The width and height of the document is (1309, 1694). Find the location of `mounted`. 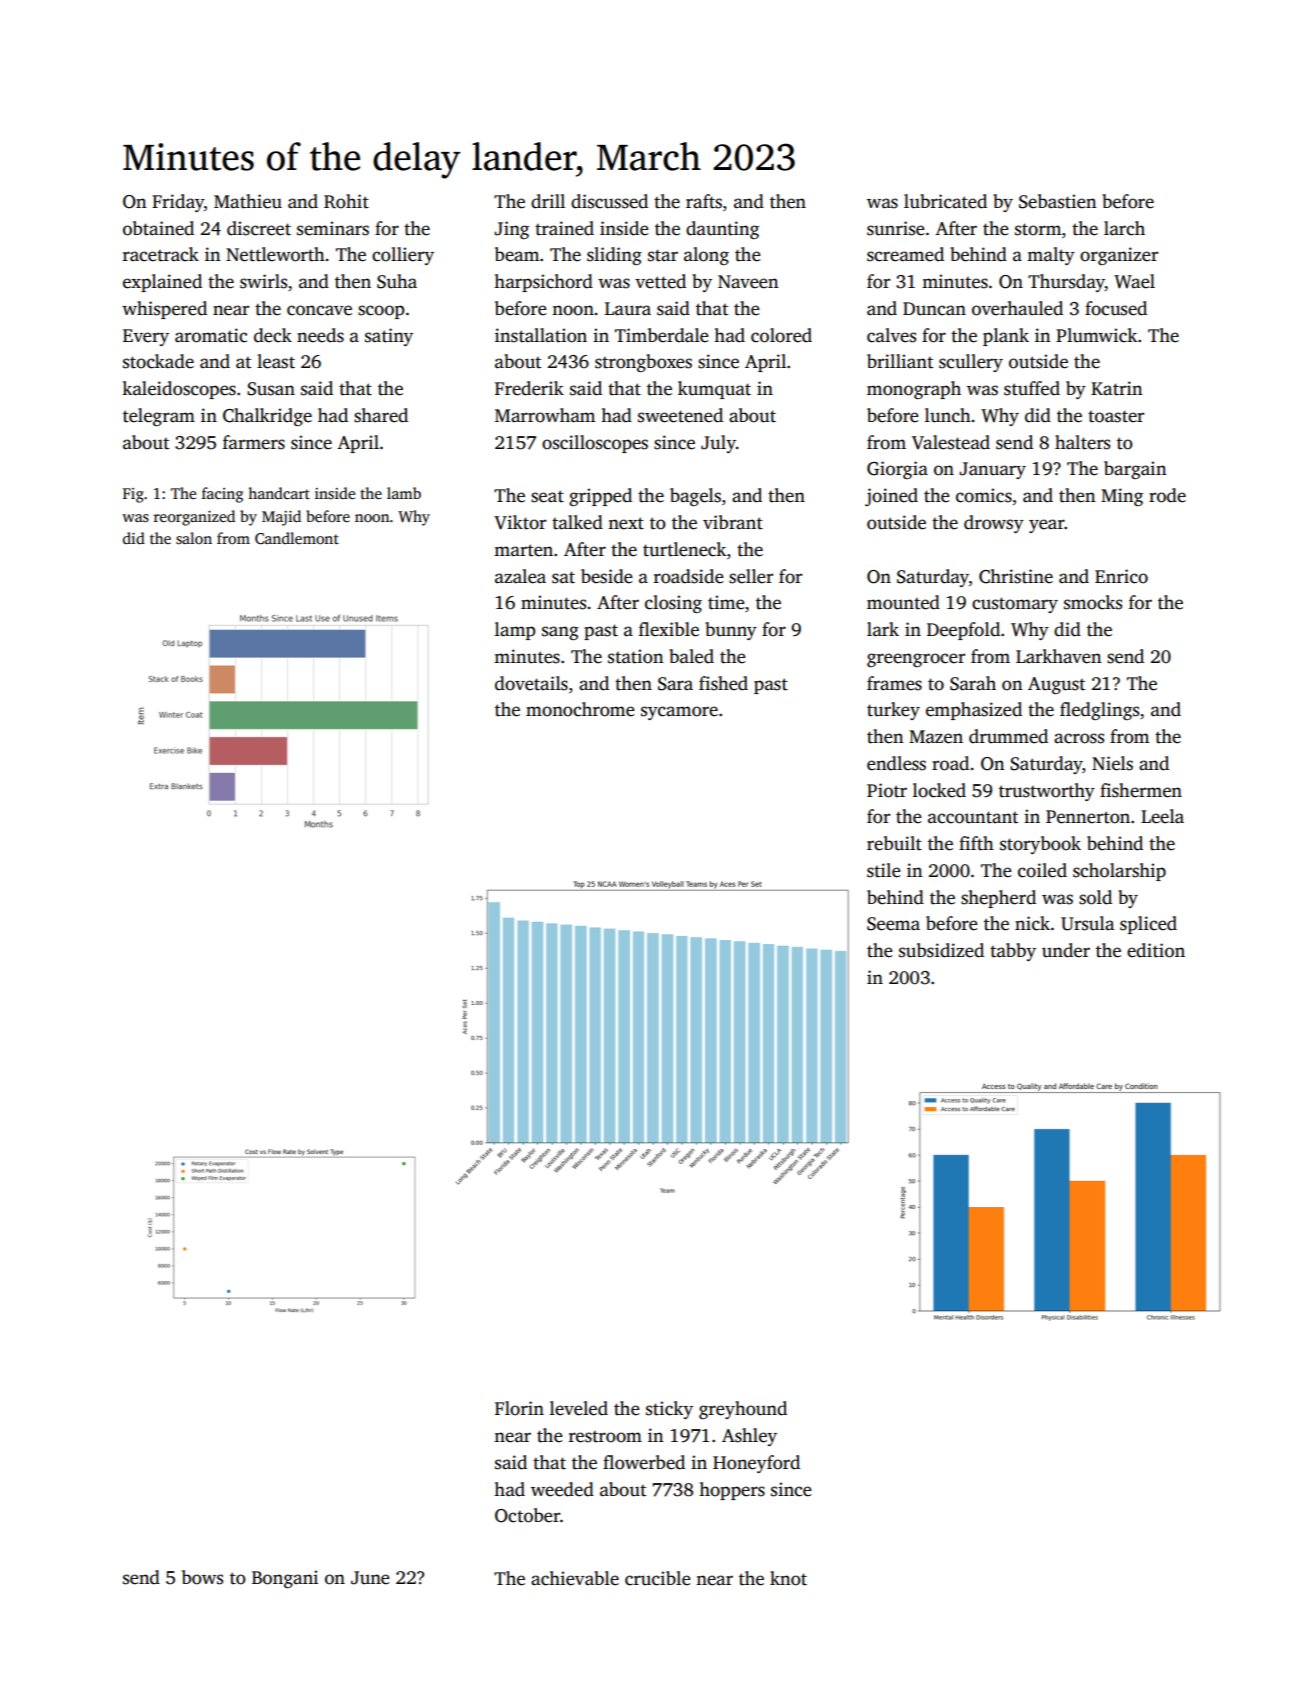

mounted is located at coordinates (903, 602).
